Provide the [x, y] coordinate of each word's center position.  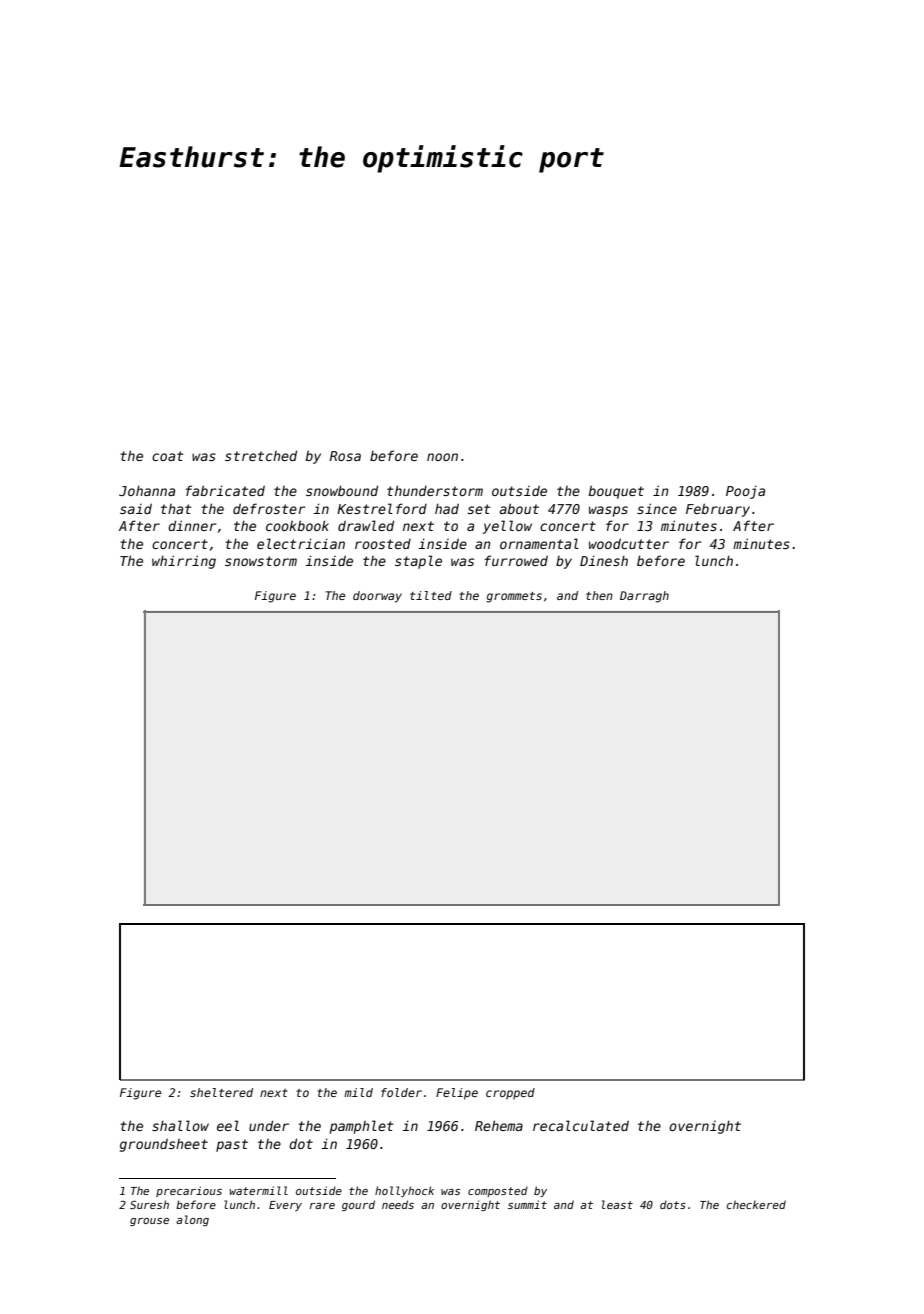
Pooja [745, 492]
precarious [189, 1191]
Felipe [457, 1094]
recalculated [581, 1125]
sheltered [221, 1092]
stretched [261, 455]
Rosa [345, 456]
